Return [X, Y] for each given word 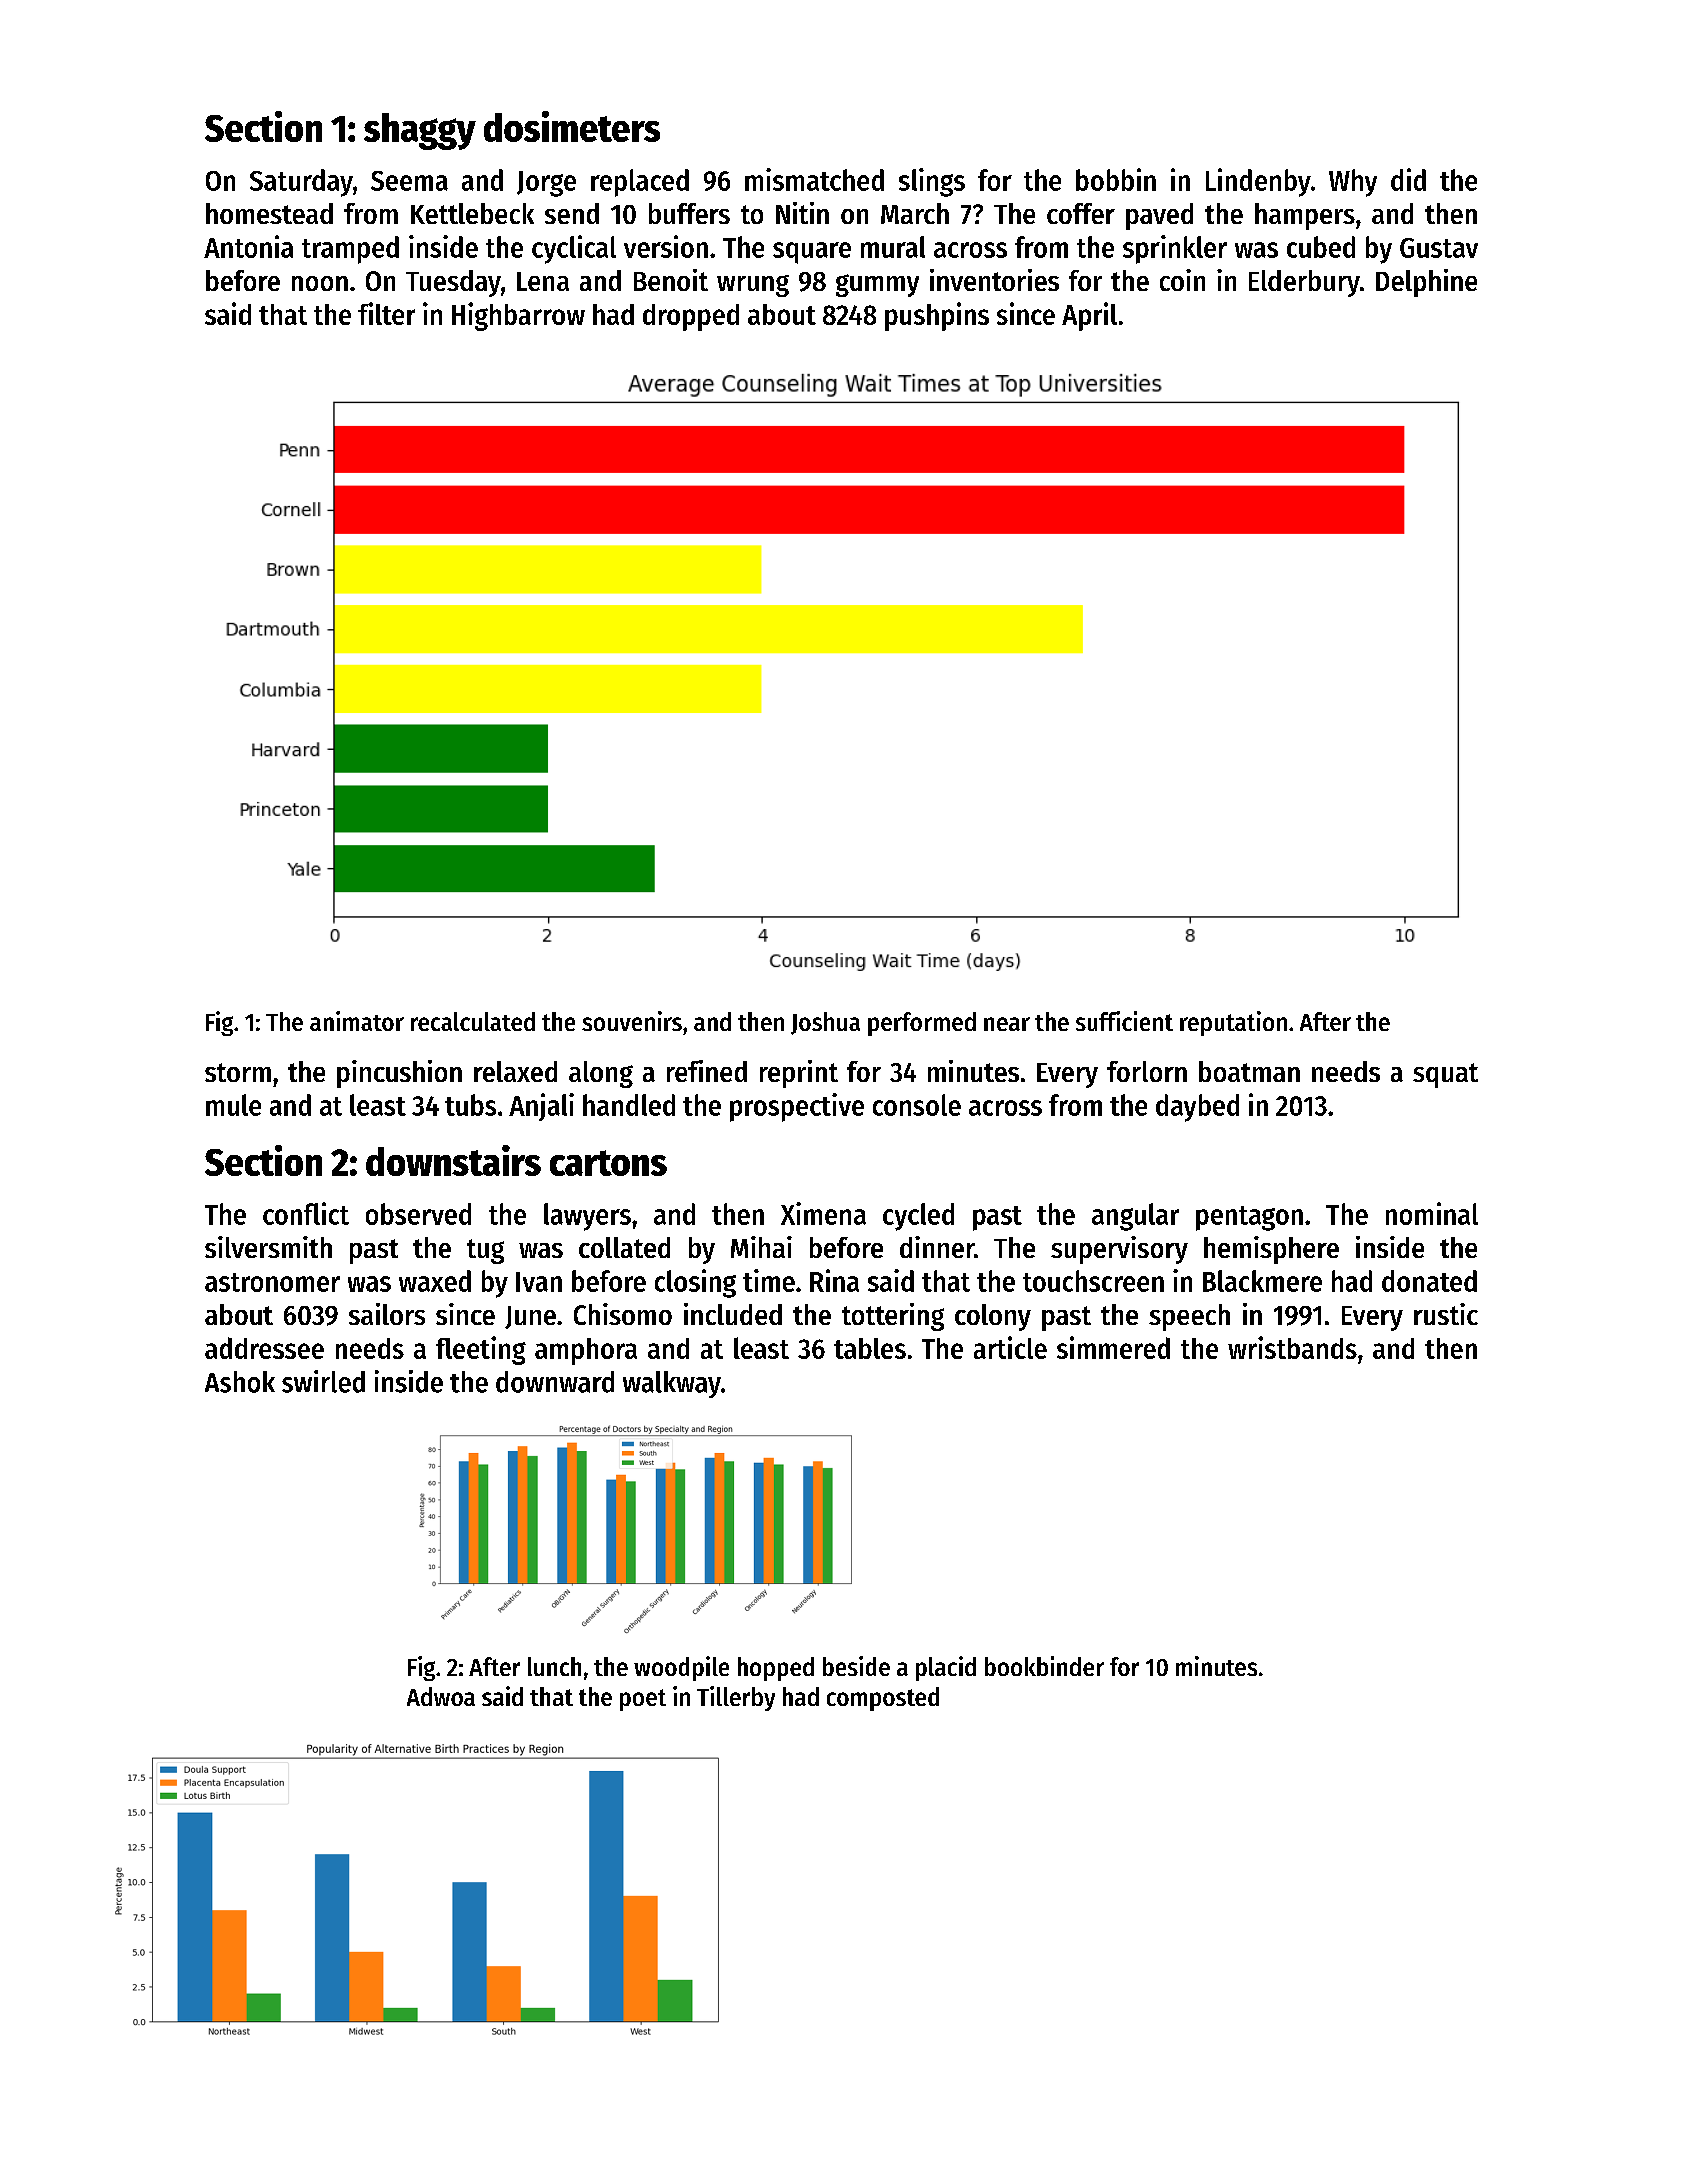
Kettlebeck [472, 213]
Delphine [1426, 283]
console [917, 1105]
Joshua [825, 1023]
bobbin [1116, 179]
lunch [554, 1666]
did [1408, 179]
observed [418, 1214]
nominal [1432, 1213]
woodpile [681, 1668]
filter [386, 313]
